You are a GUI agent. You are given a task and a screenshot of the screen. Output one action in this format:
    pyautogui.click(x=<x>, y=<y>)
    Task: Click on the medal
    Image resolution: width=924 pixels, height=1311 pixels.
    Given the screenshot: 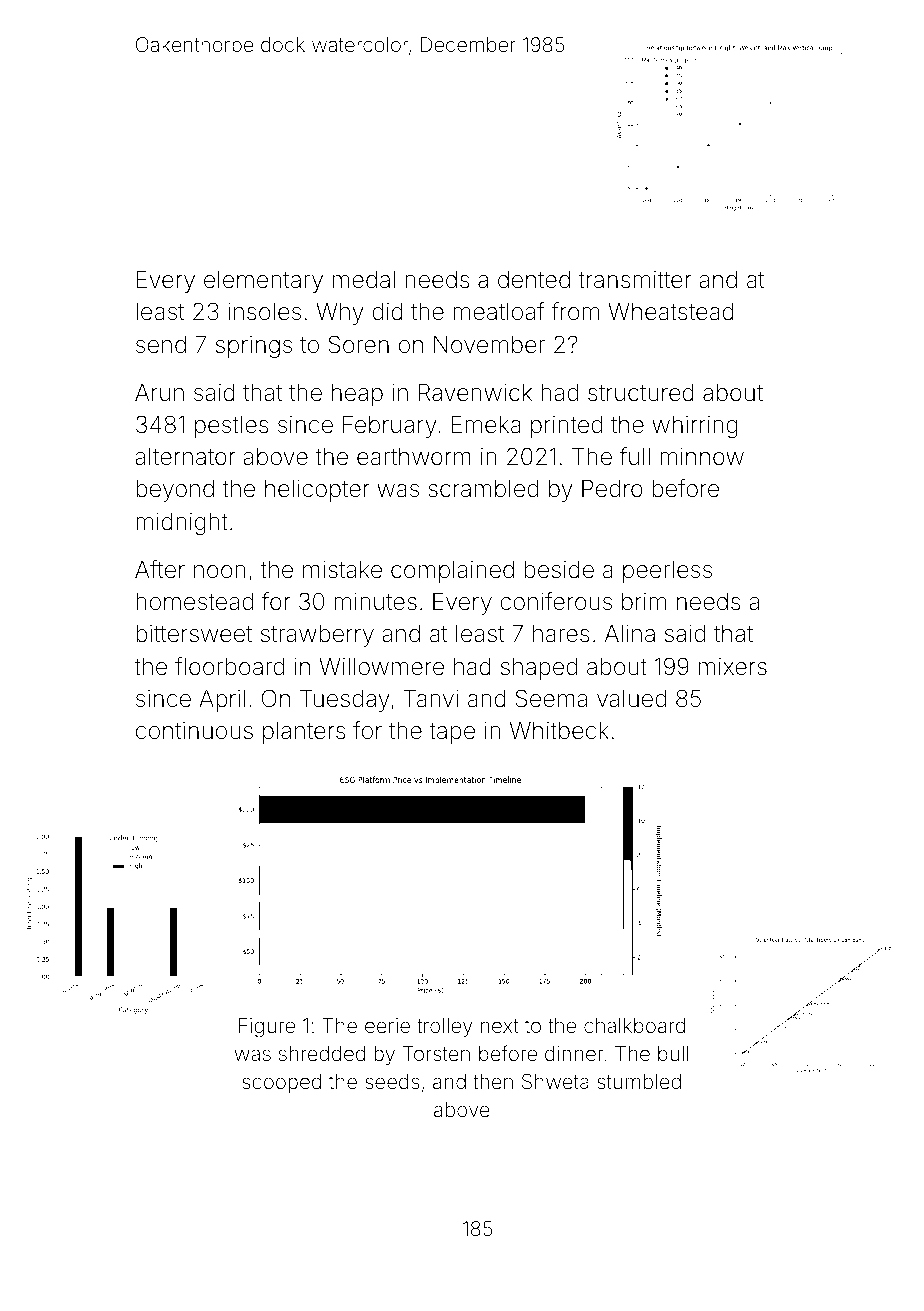 What is the action you would take?
    pyautogui.click(x=364, y=280)
